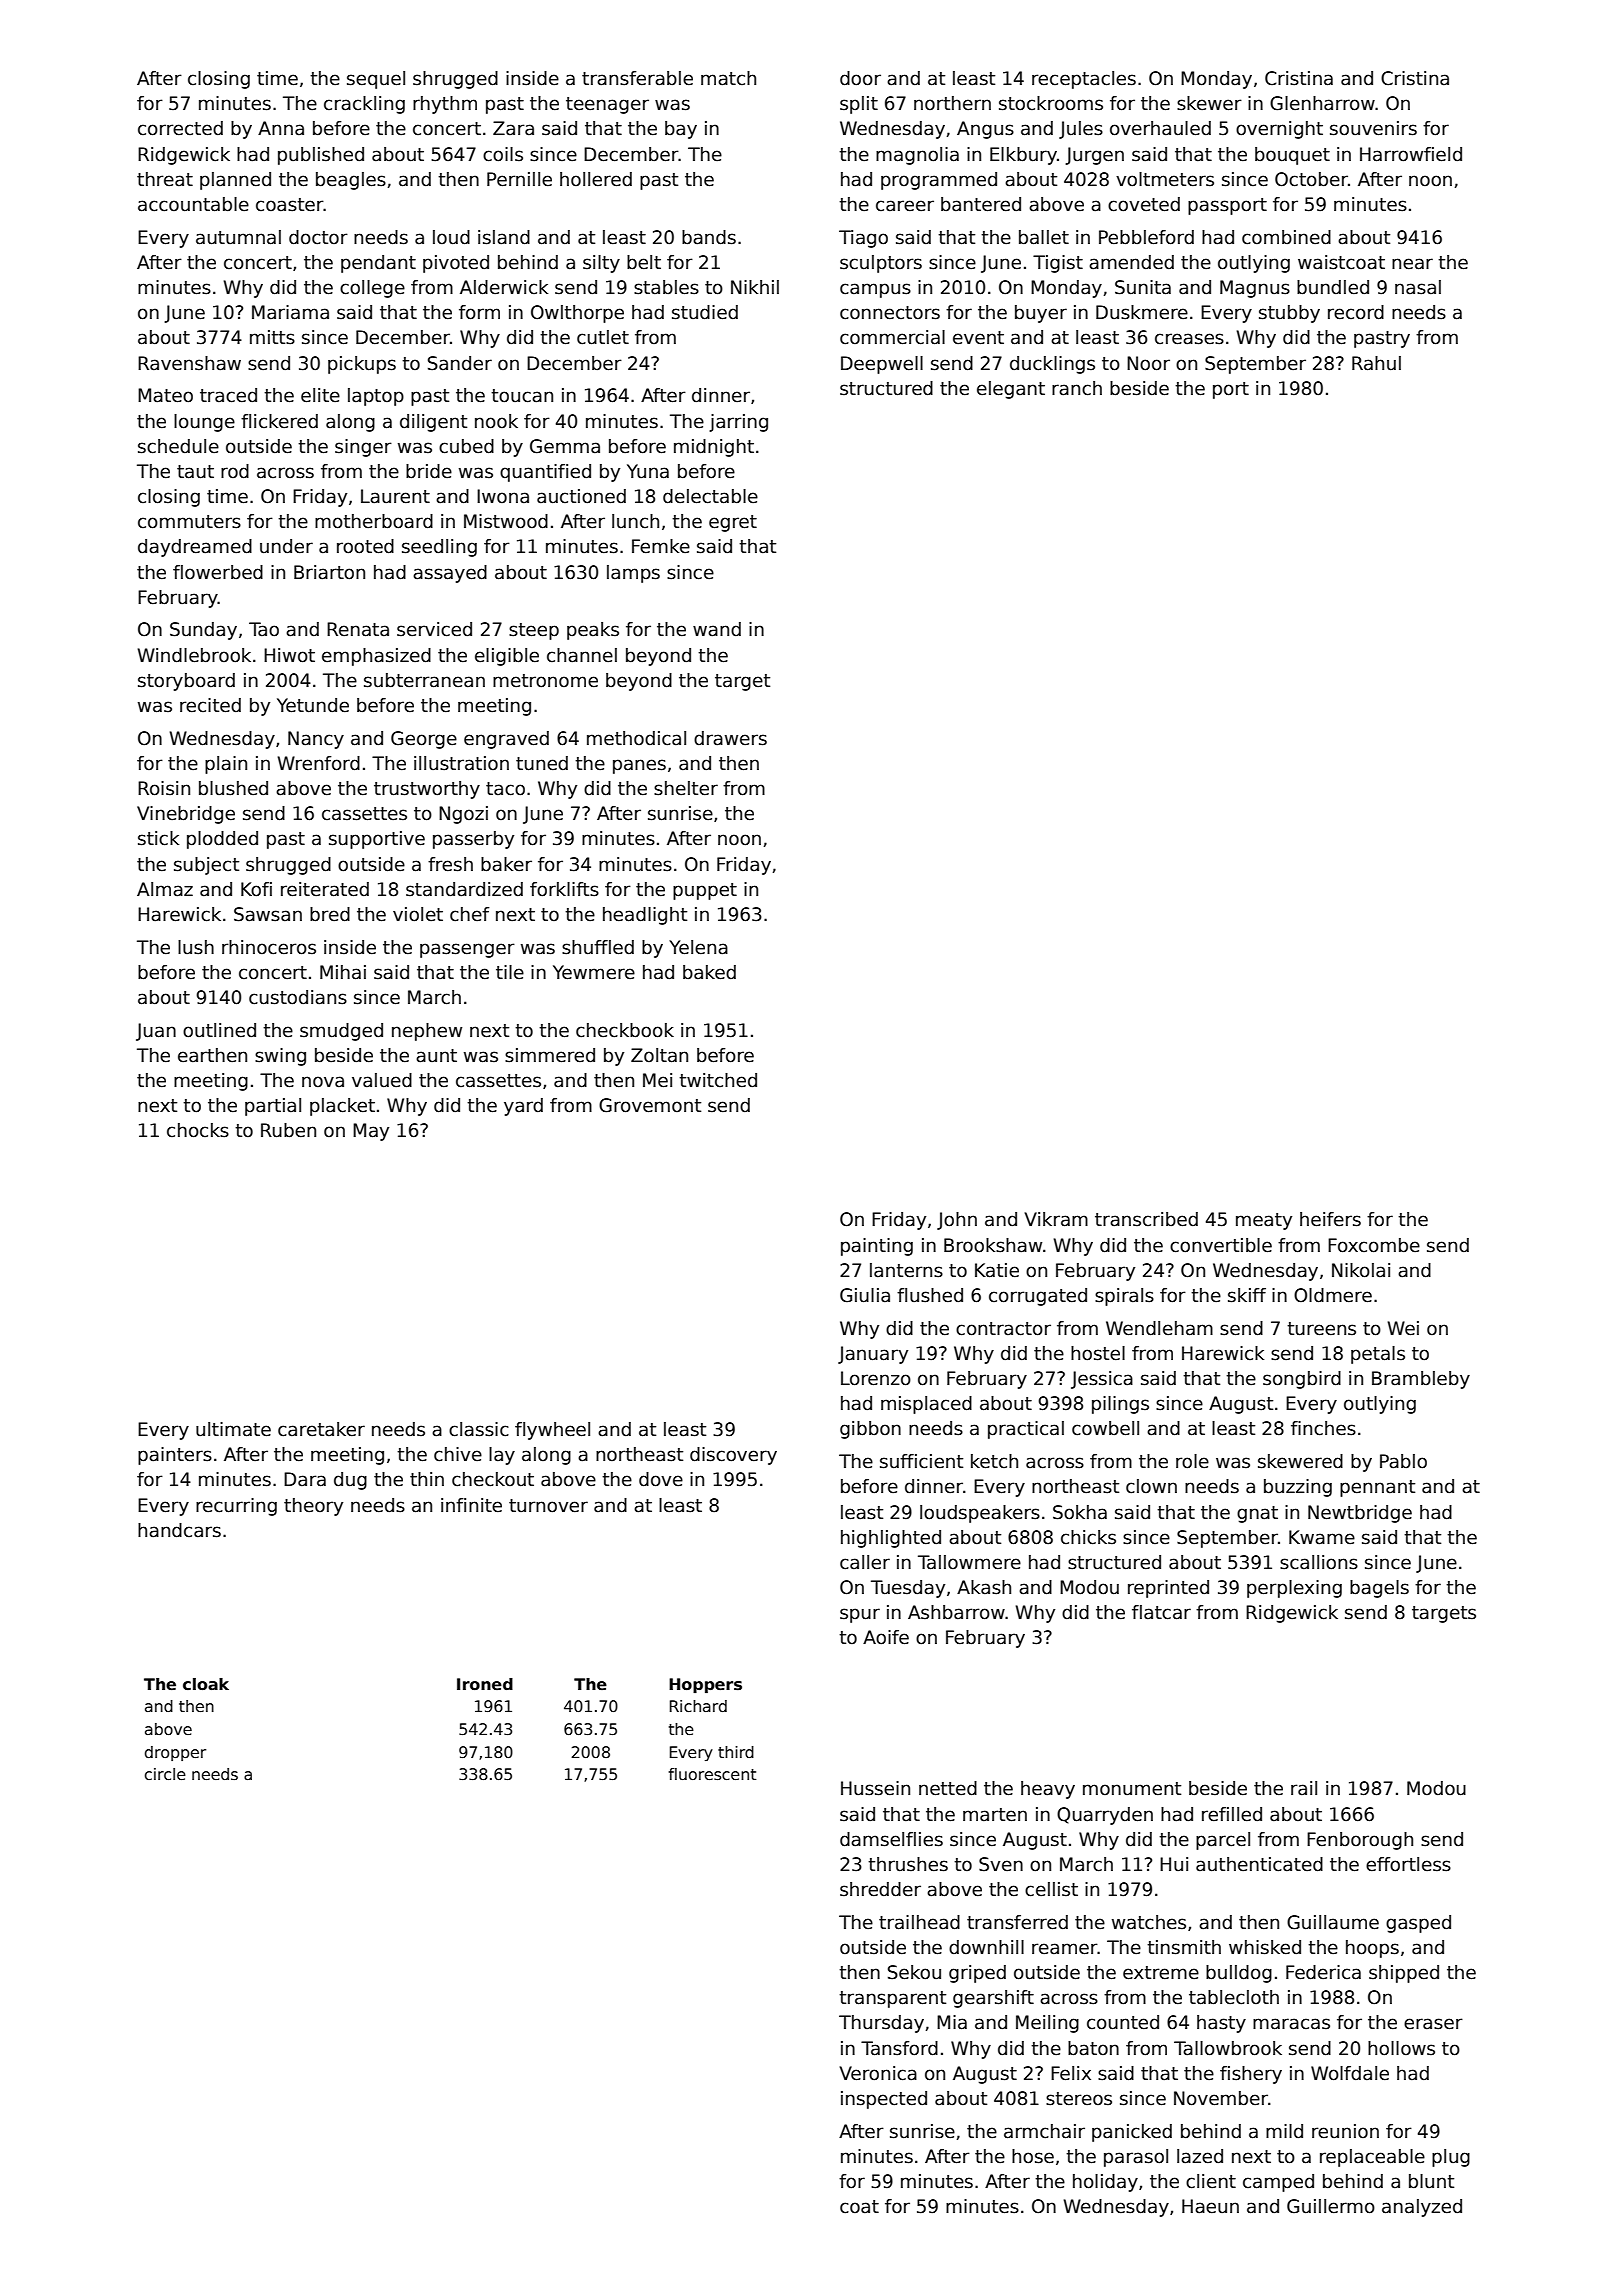 The height and width of the document is (2292, 1620). What do you see at coordinates (189, 363) in the document?
I see `Ravenshaw` at bounding box center [189, 363].
